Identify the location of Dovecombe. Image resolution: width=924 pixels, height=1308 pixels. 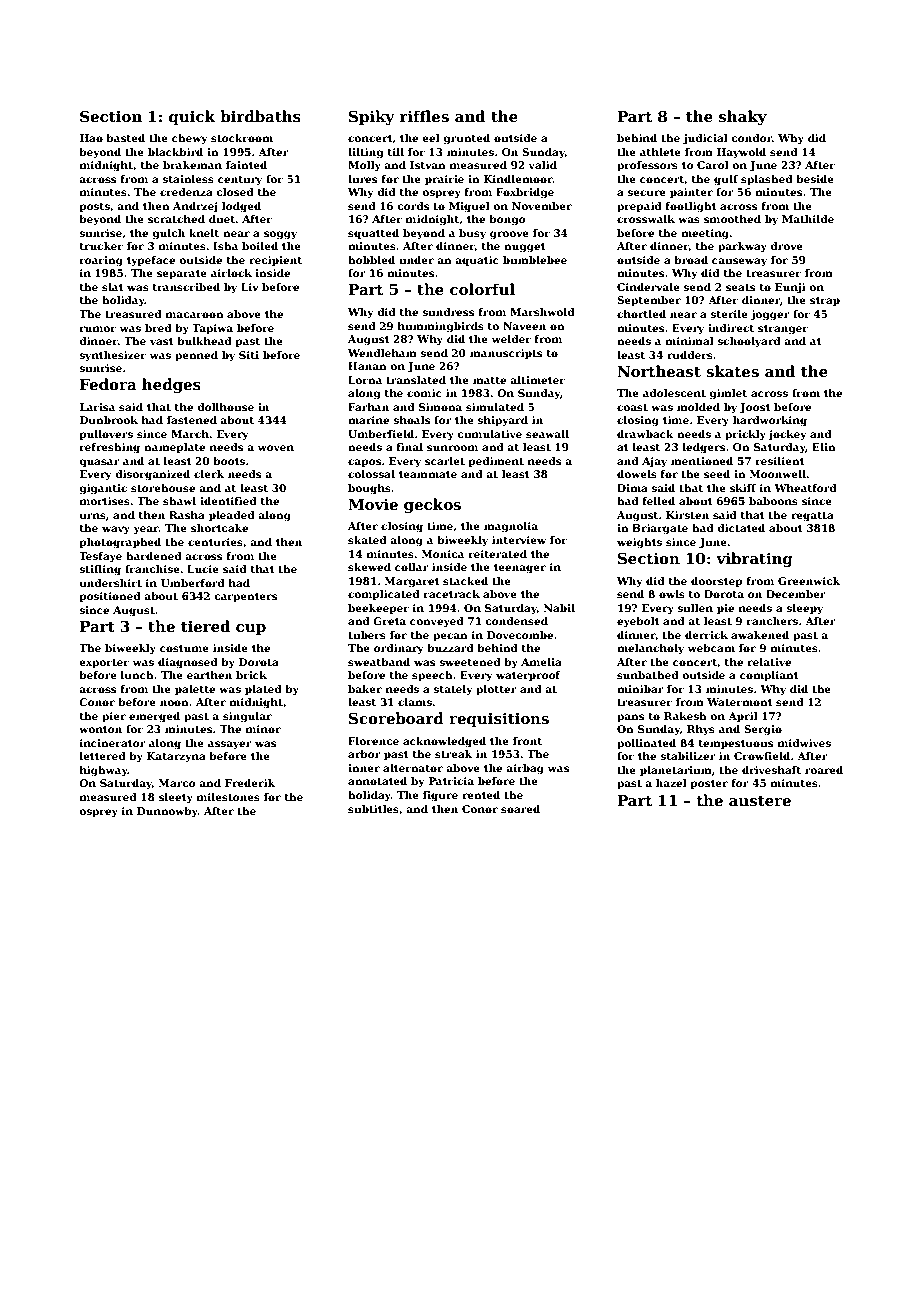
(520, 635).
